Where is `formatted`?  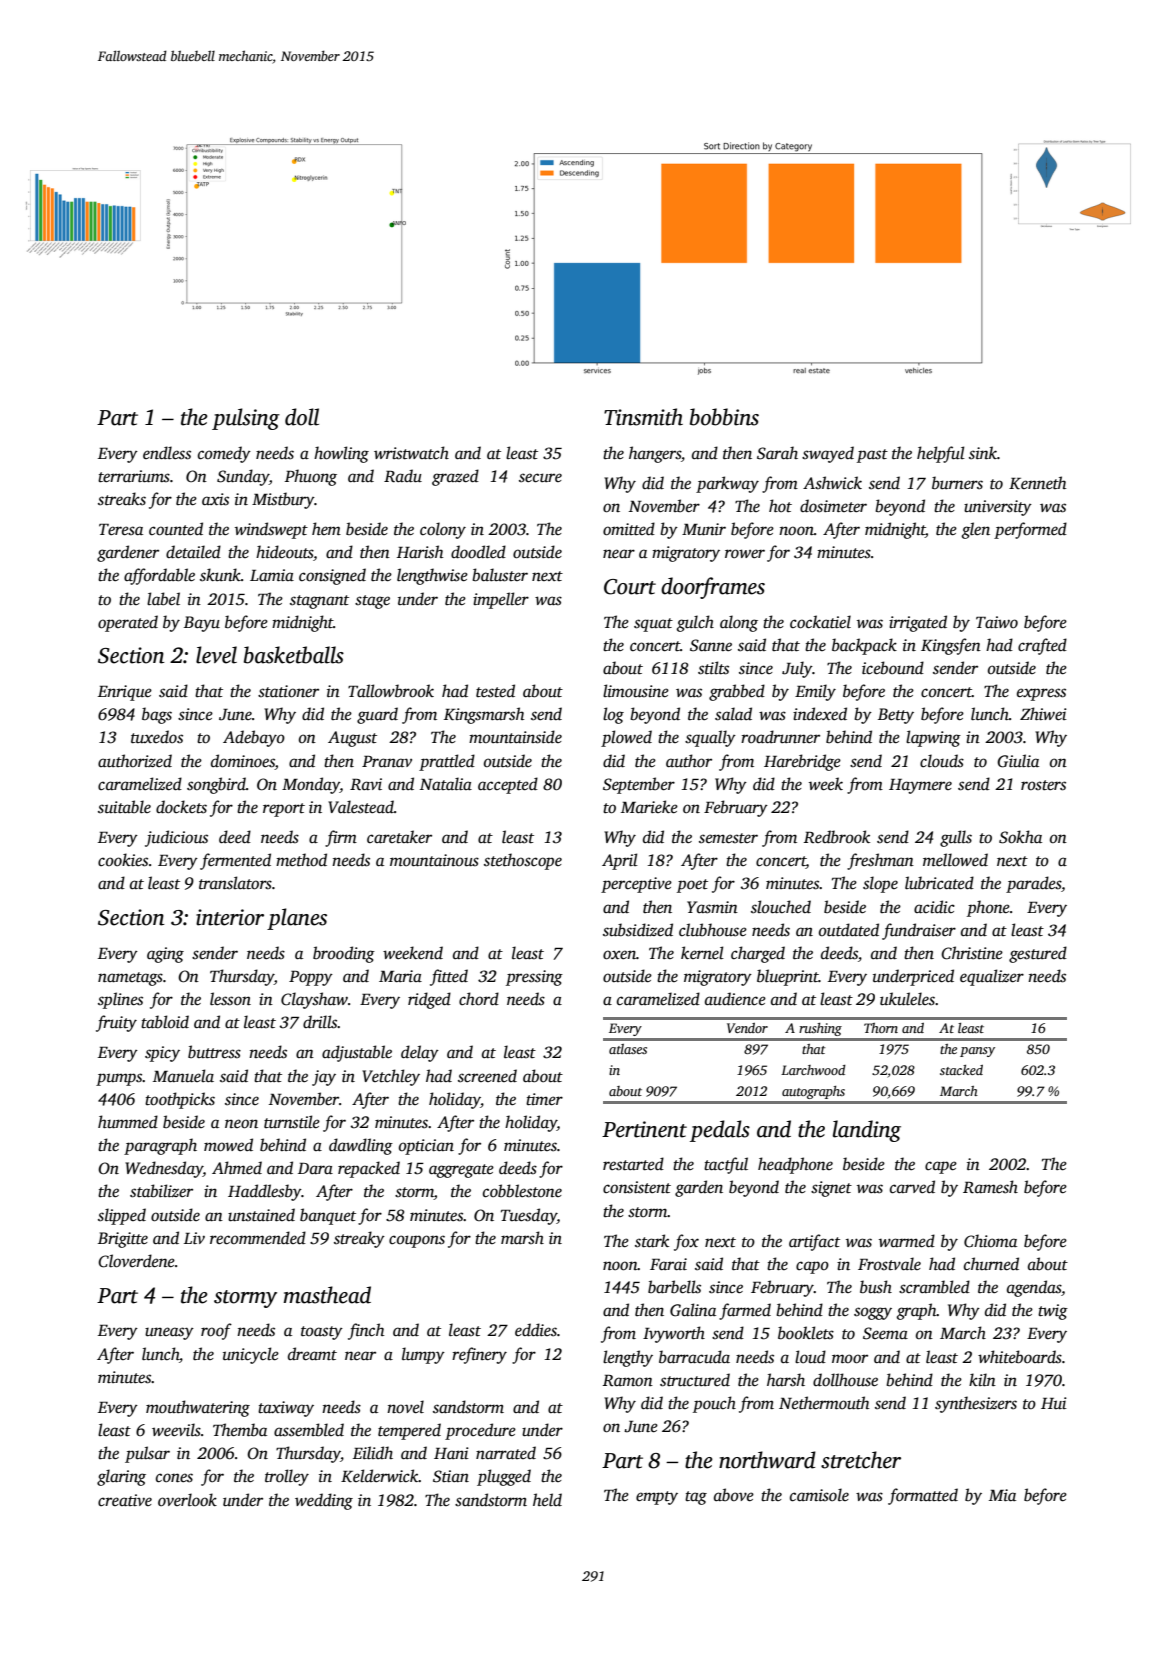 formatted is located at coordinates (923, 1496).
